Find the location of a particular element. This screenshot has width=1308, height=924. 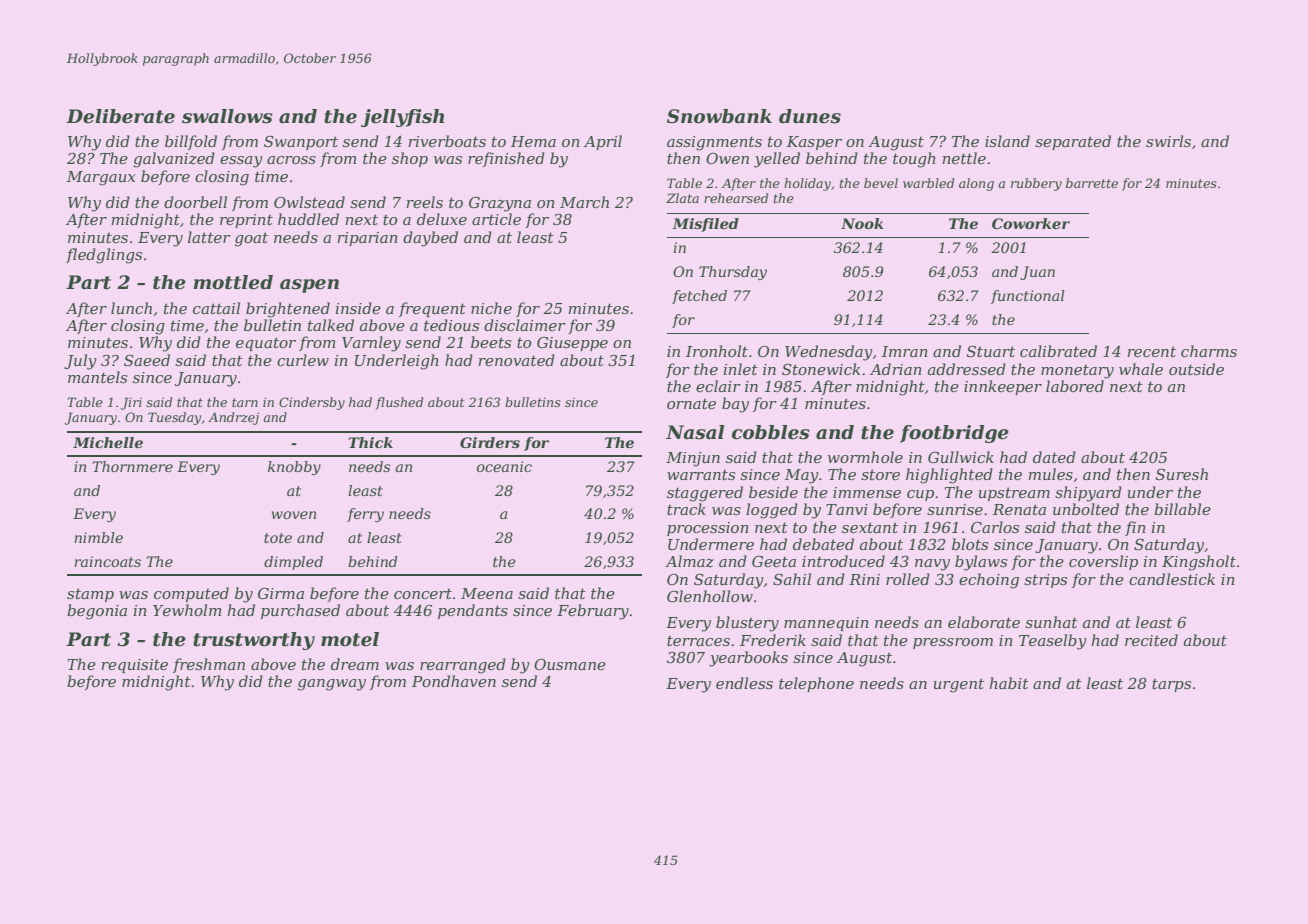

habit is located at coordinates (1009, 683).
